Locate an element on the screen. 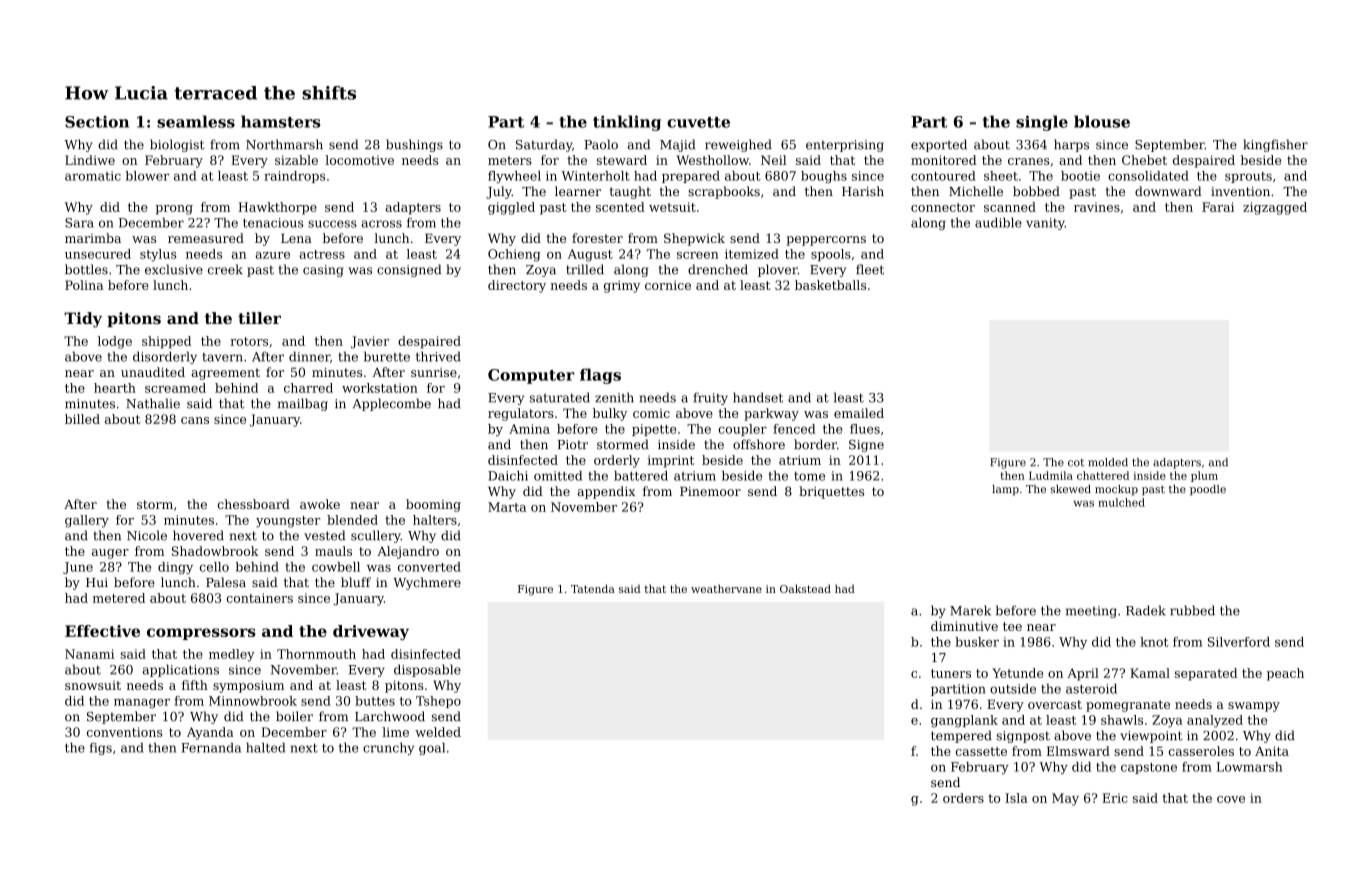 The height and width of the screenshot is (887, 1372). Section is located at coordinates (97, 122).
